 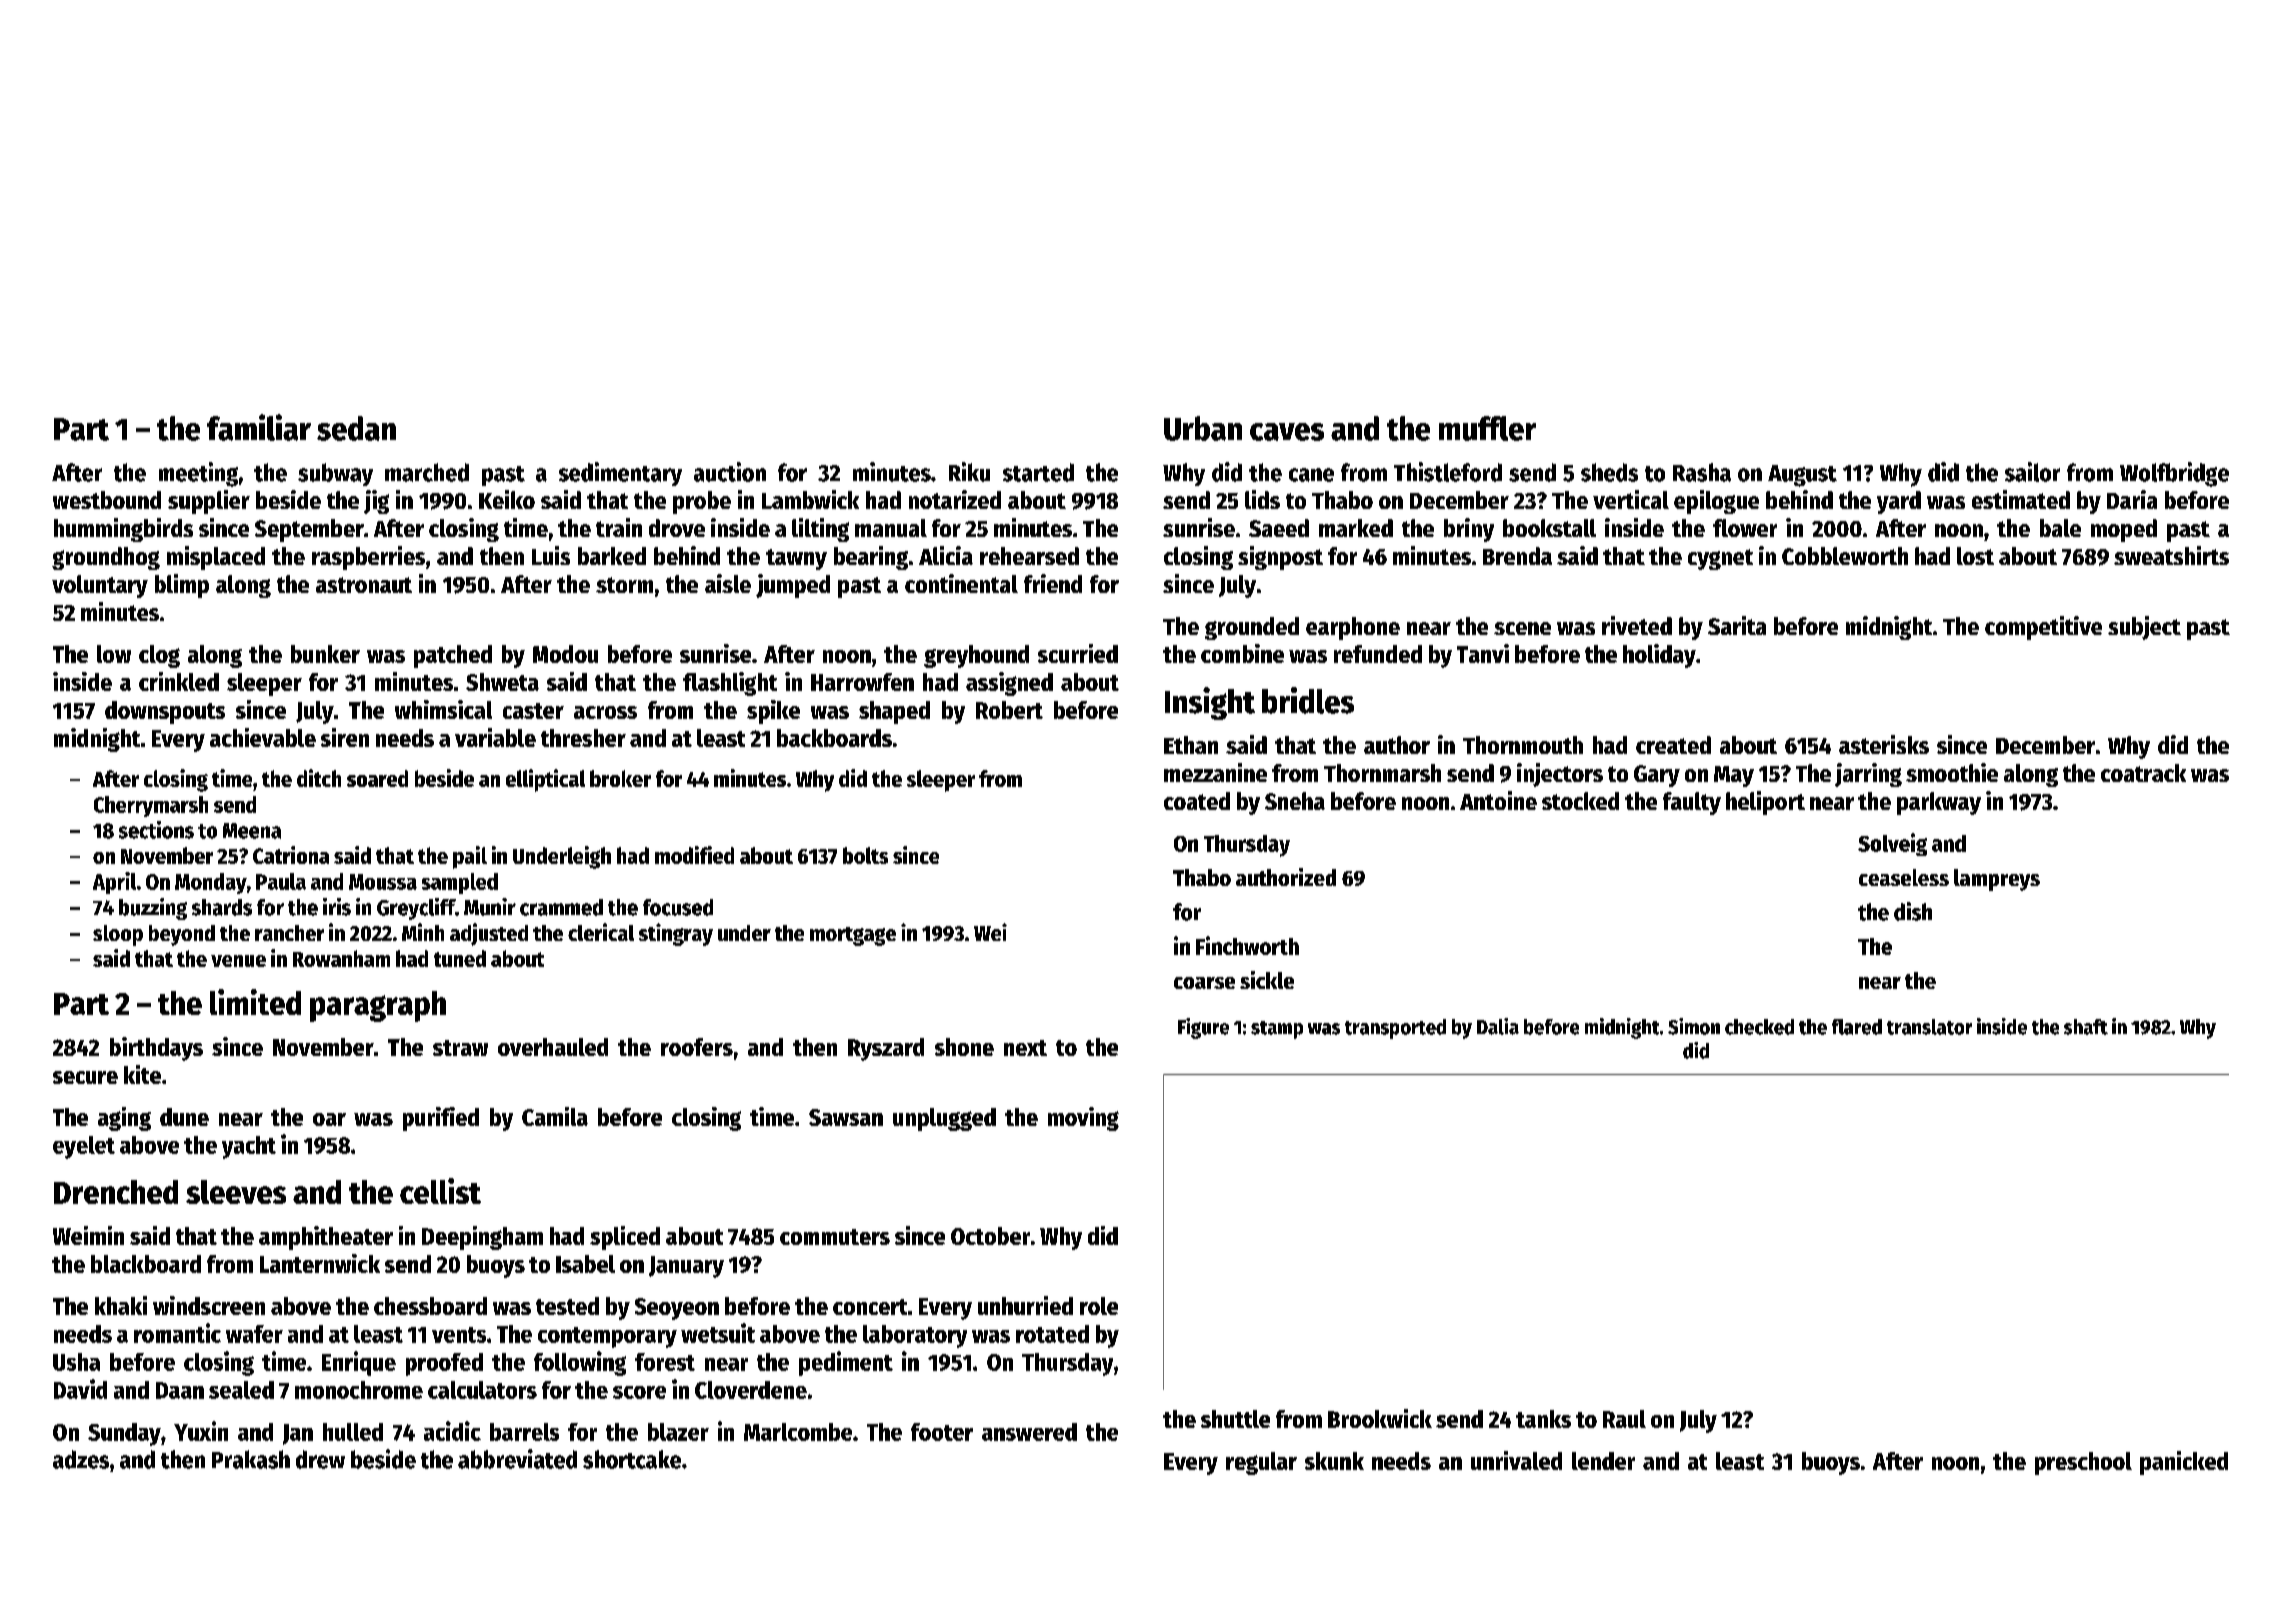 I want to click on dish, so click(x=1913, y=911).
